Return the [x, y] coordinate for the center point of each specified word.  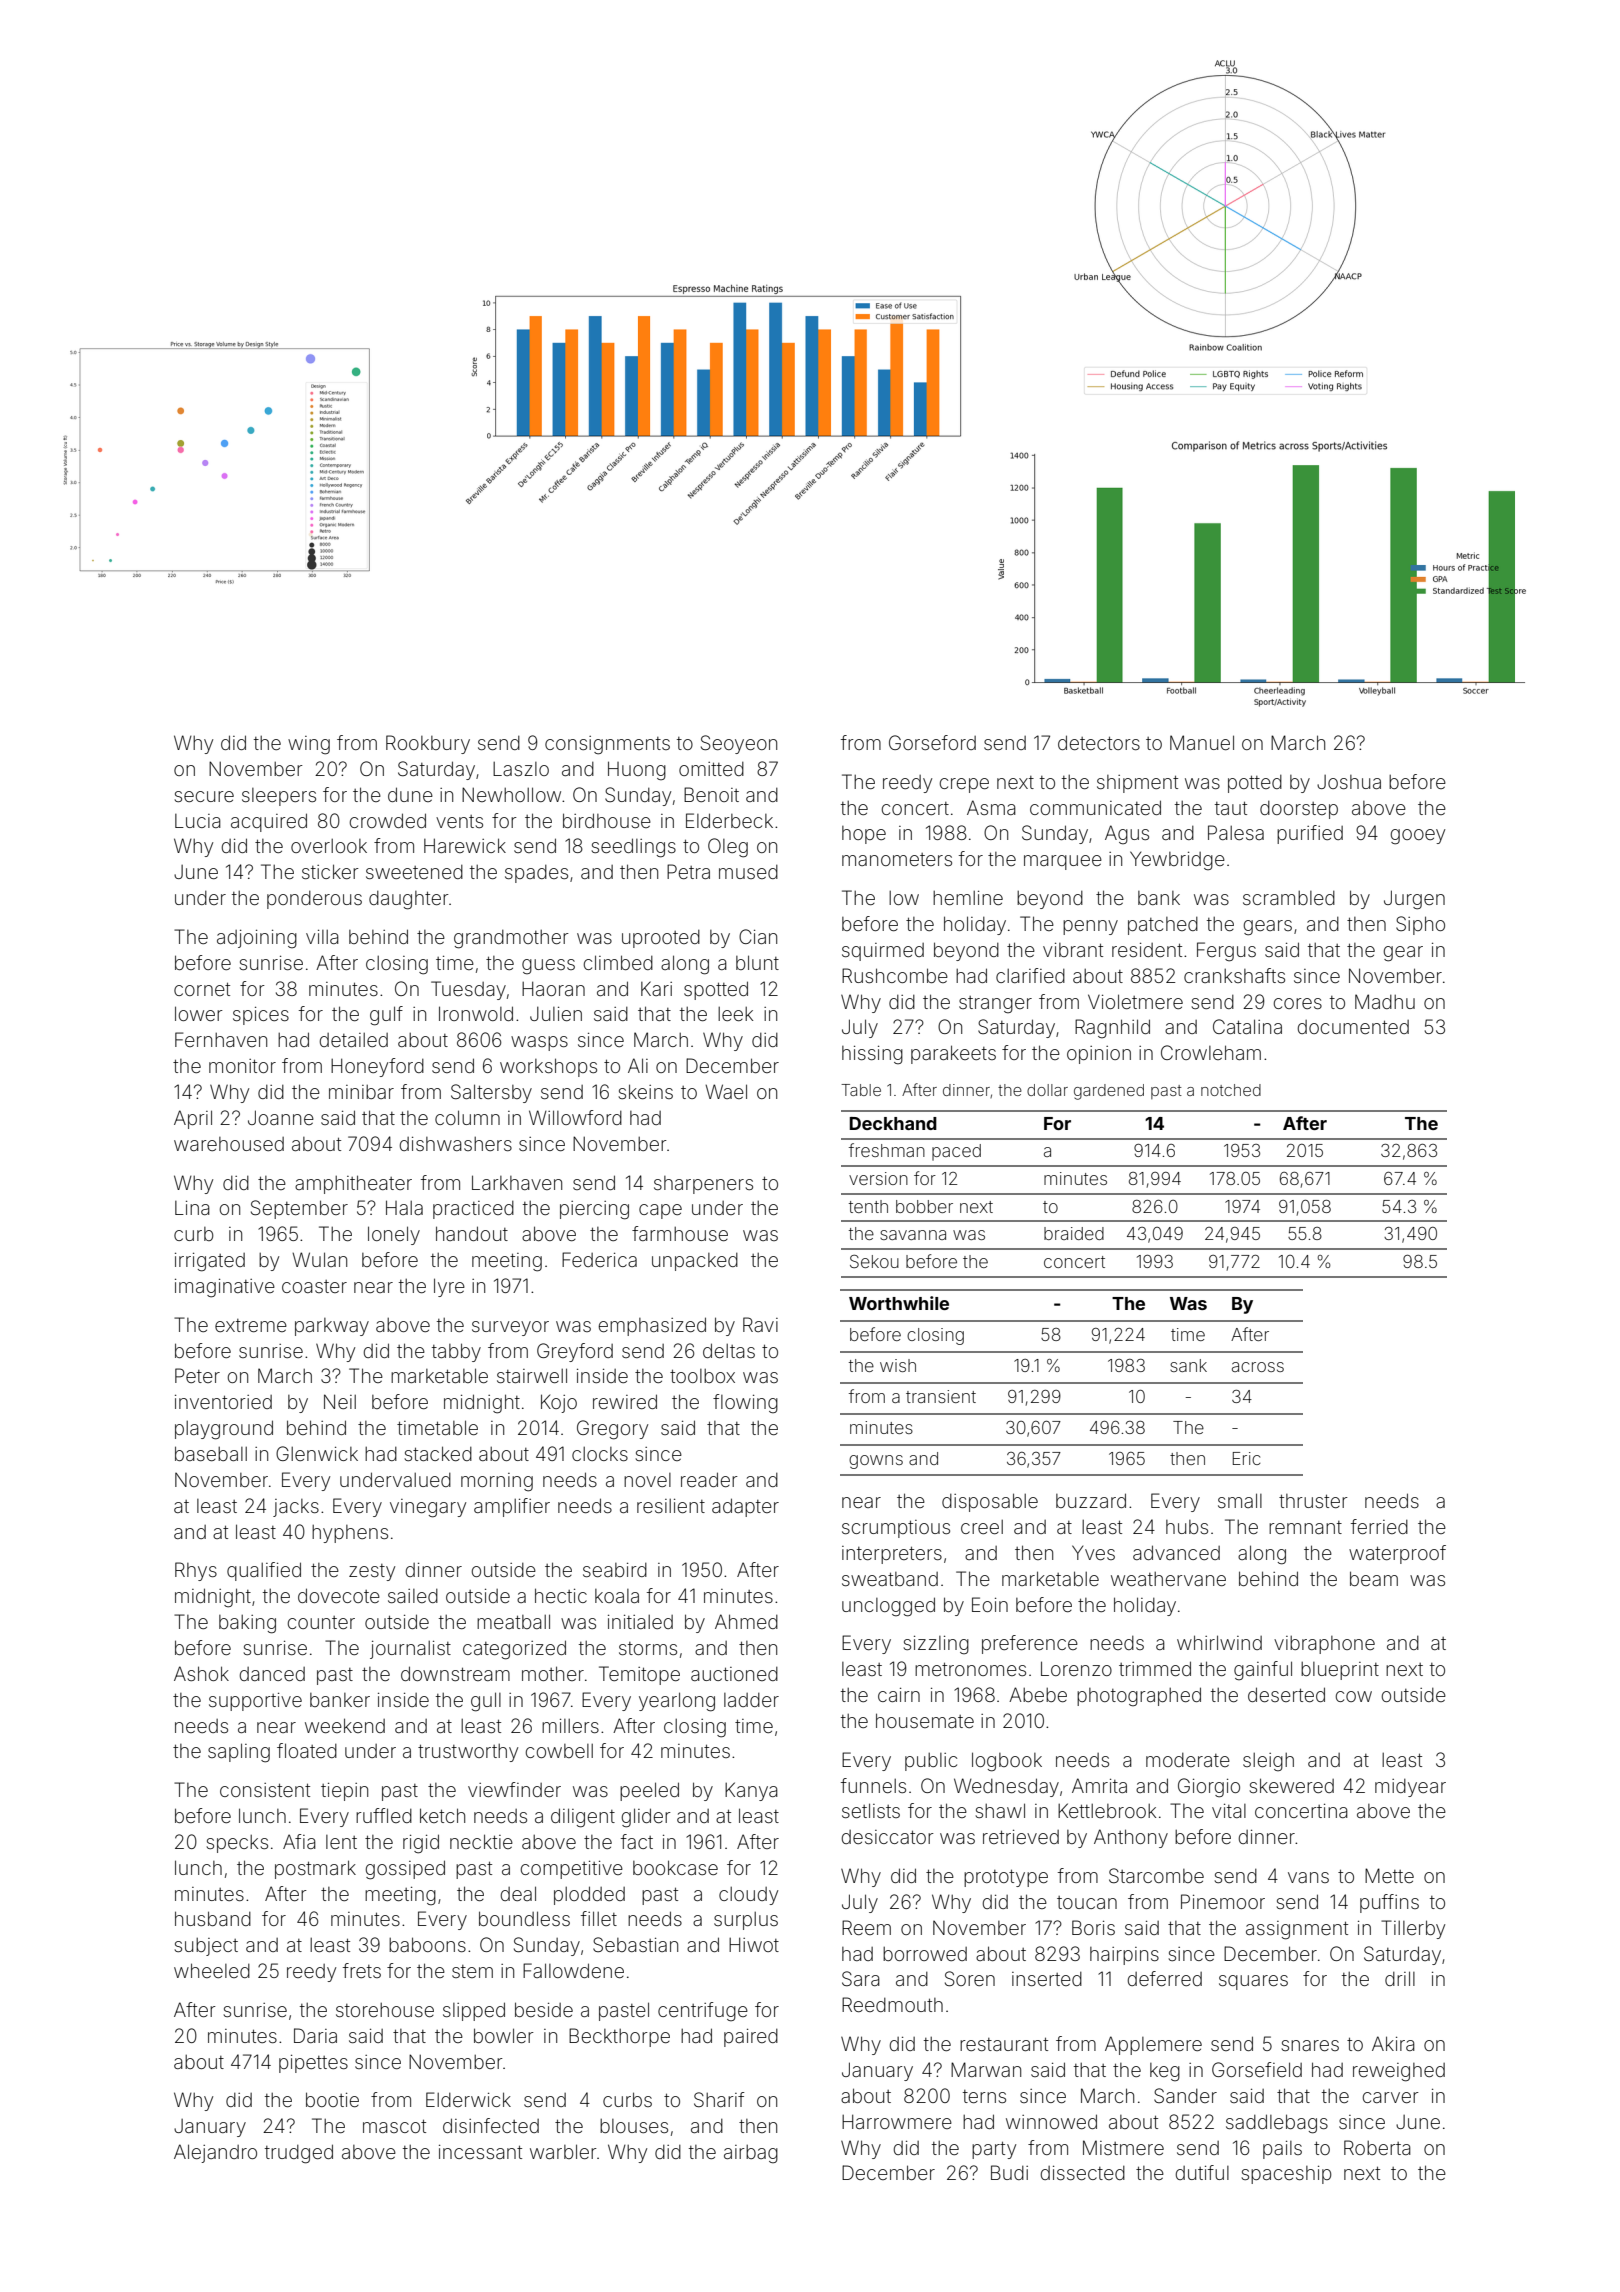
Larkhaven [517, 1182]
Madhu [1385, 1001]
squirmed [883, 952]
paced [956, 1152]
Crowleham [1211, 1052]
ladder [751, 1700]
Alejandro [215, 2153]
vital [1229, 1811]
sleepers [279, 797]
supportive [255, 1702]
